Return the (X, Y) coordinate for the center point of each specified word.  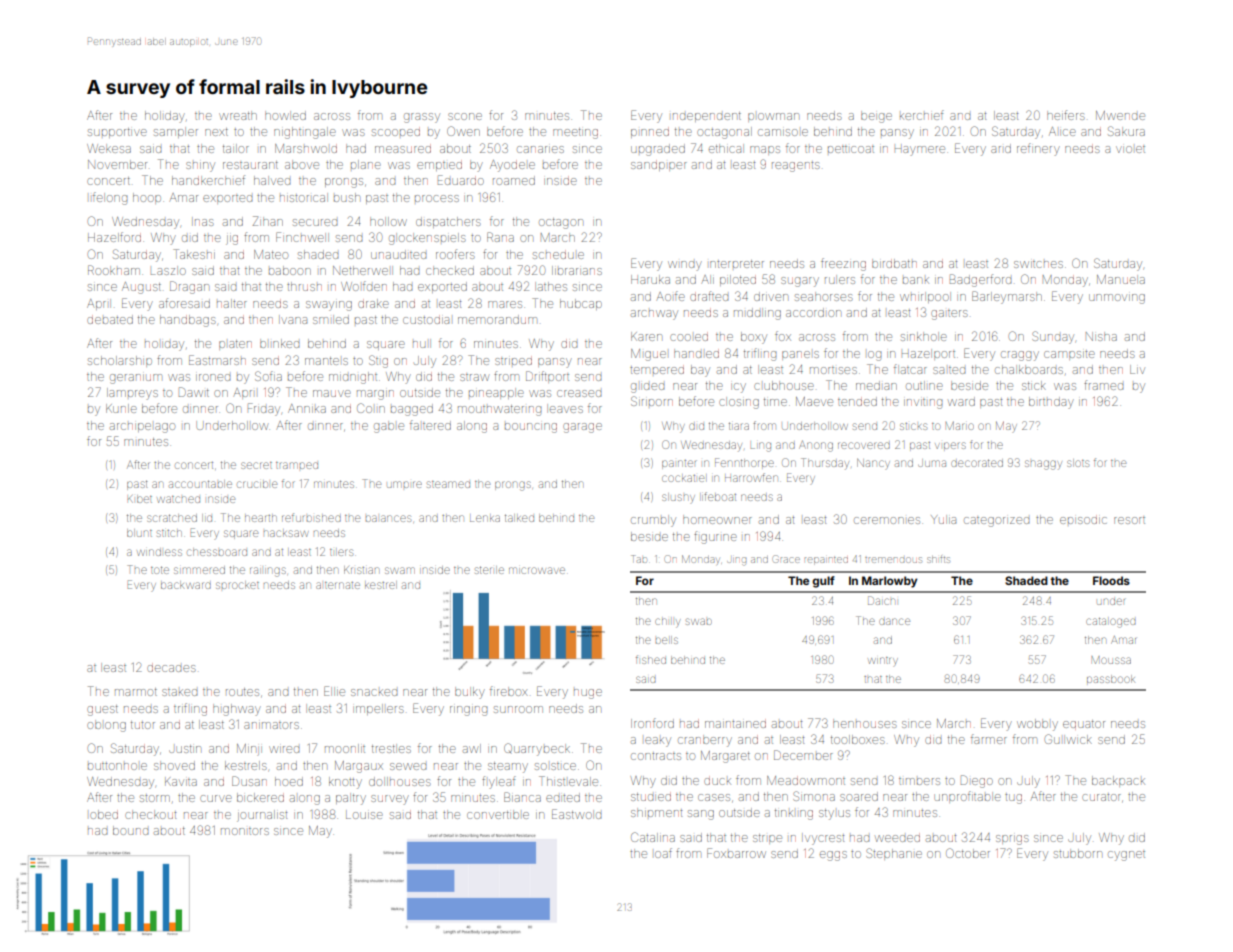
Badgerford (980, 280)
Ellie (334, 691)
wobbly (1037, 725)
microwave (537, 570)
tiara (739, 426)
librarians (577, 270)
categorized (996, 522)
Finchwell (302, 237)
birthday (1051, 403)
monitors (245, 831)
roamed (514, 180)
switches (1038, 264)
